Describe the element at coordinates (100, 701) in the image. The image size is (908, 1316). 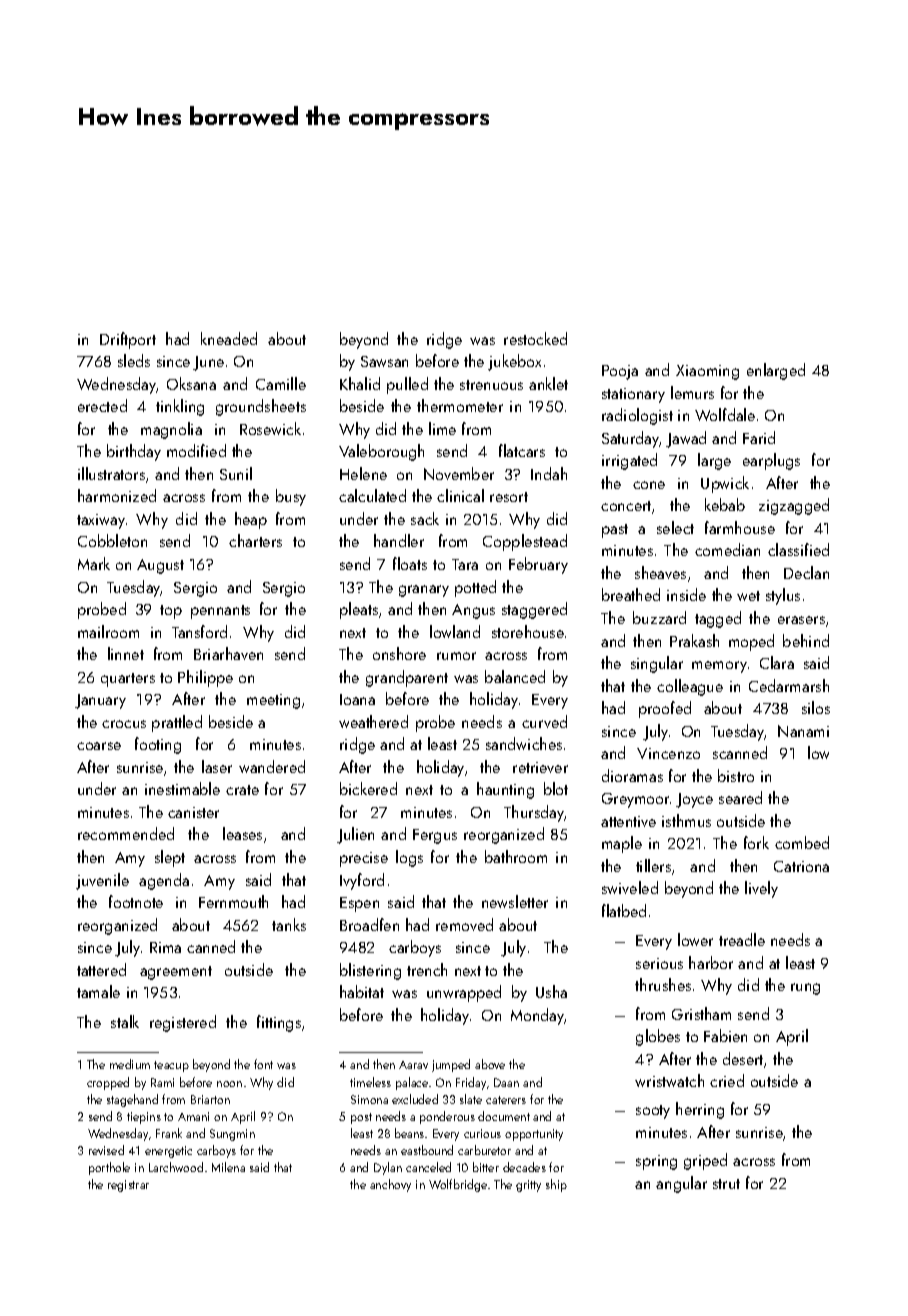
I see `January` at that location.
